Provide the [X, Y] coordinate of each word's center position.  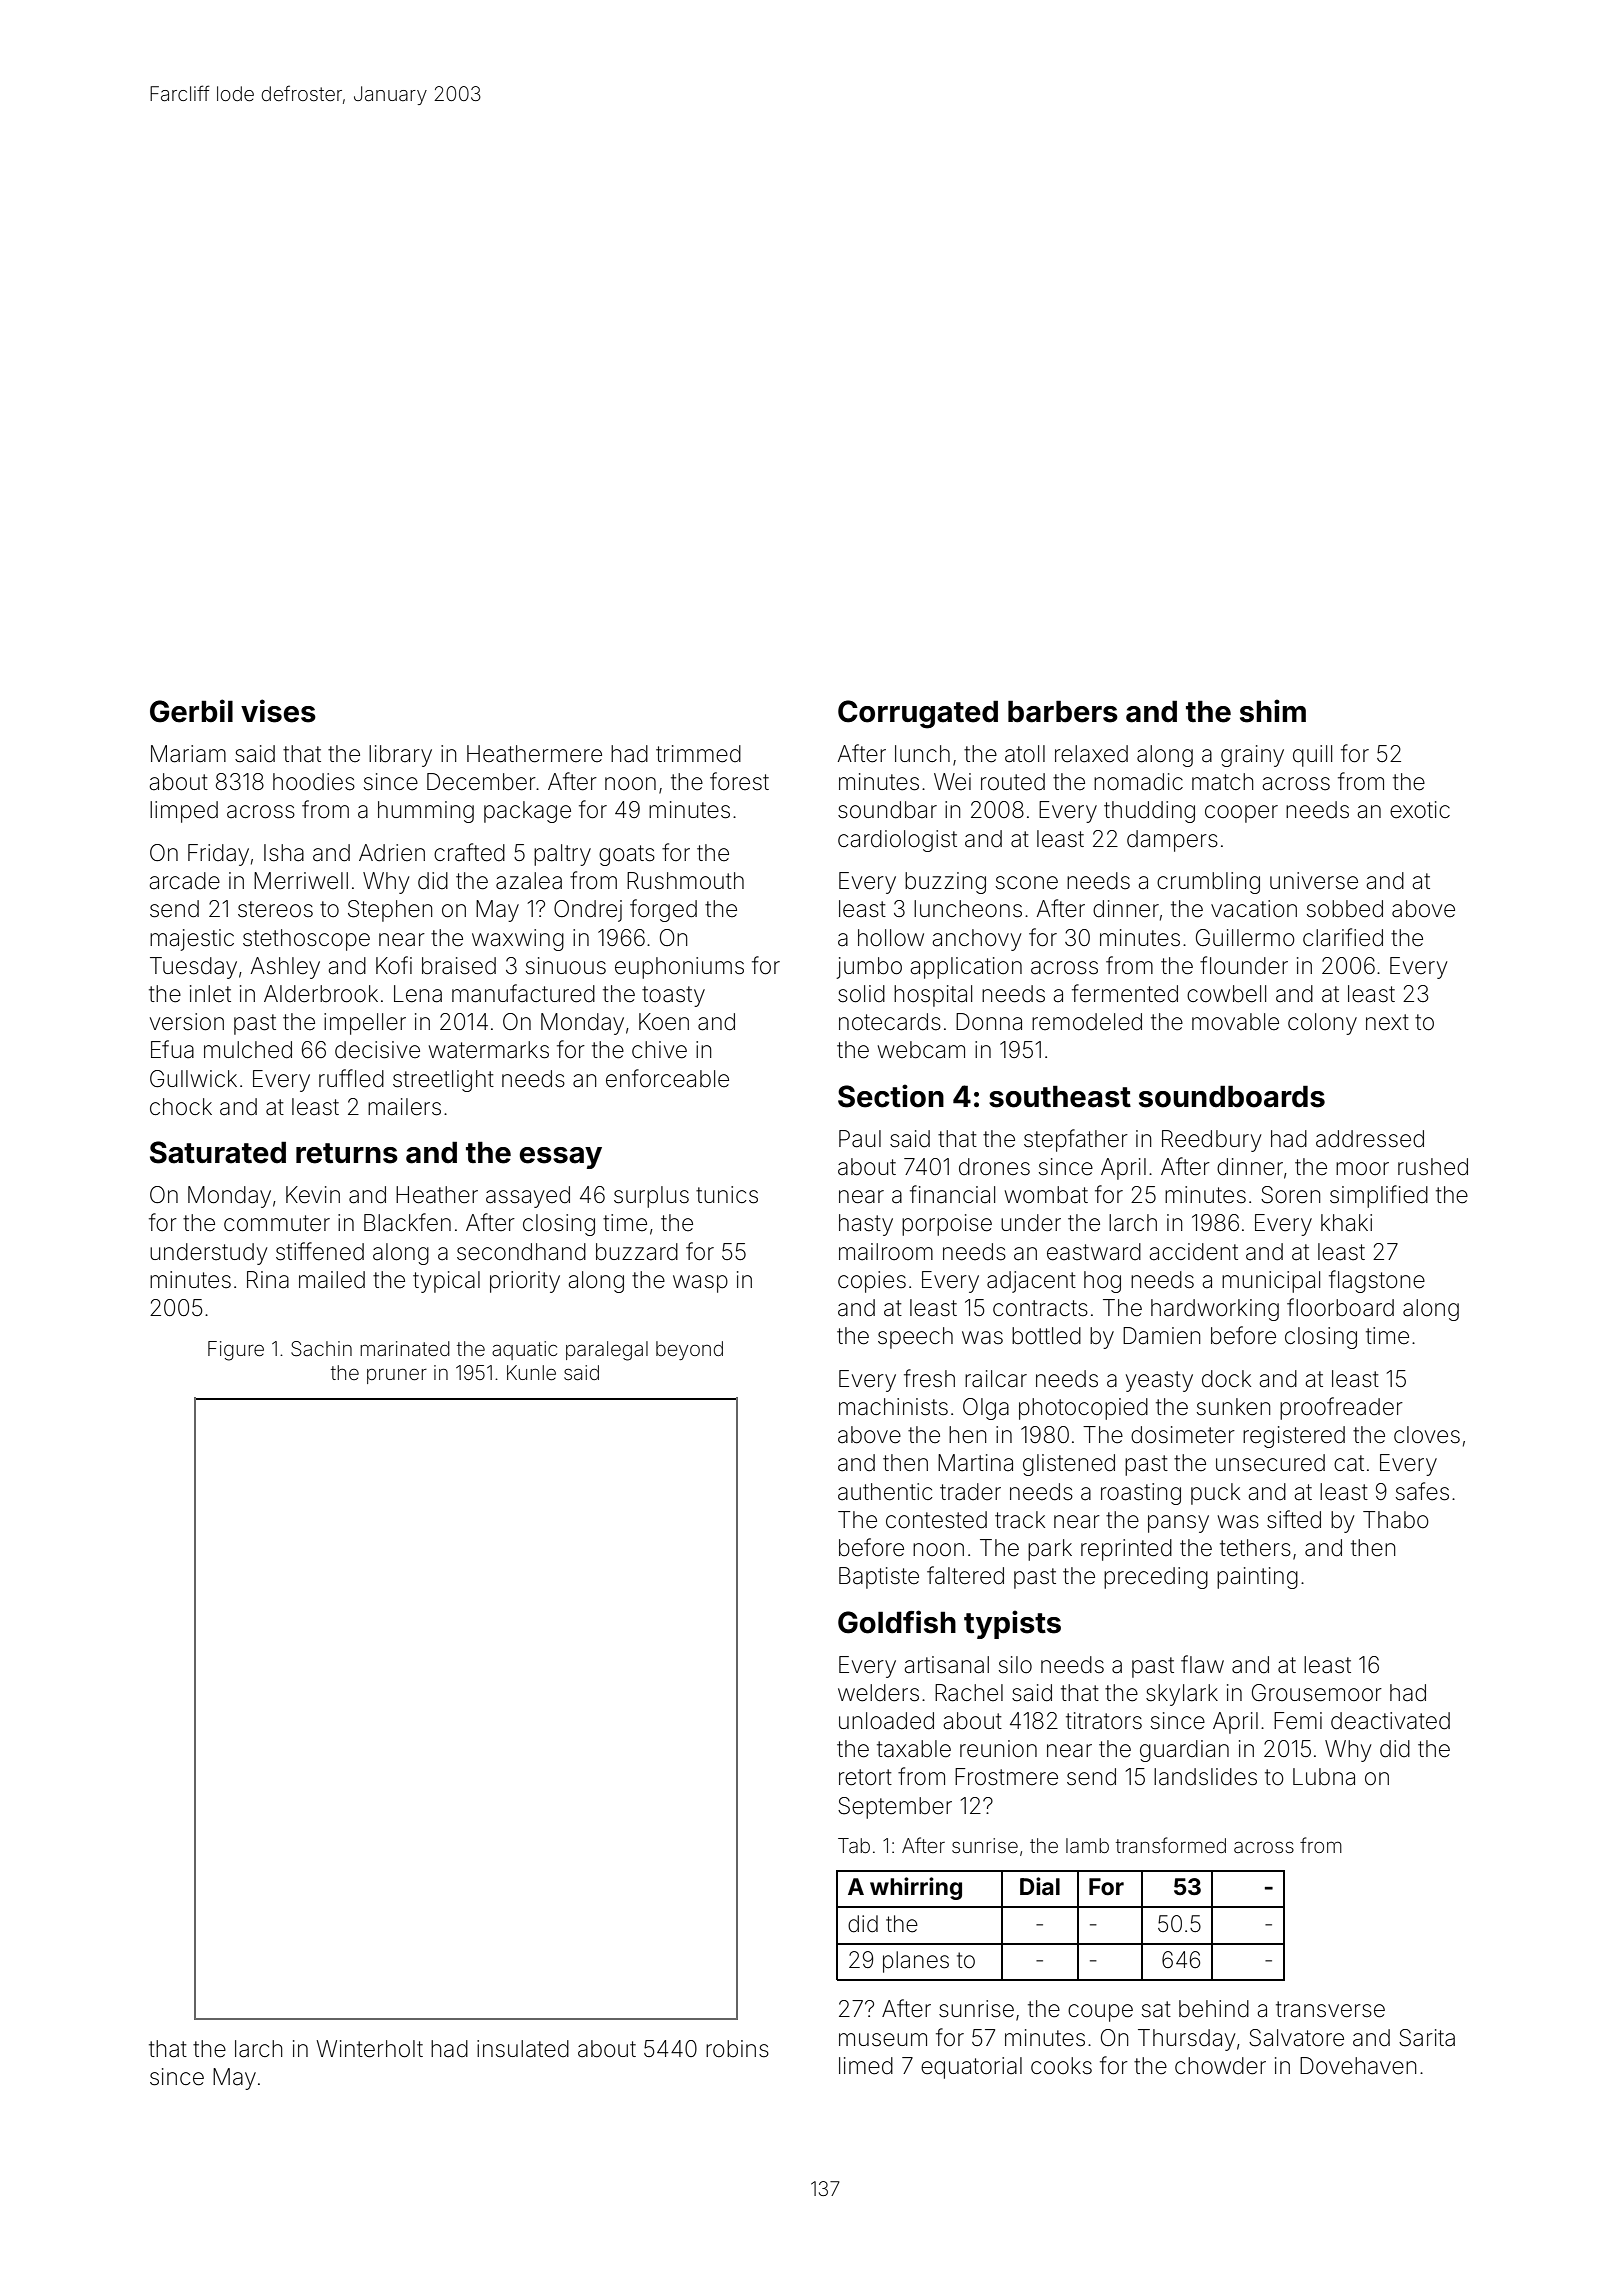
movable [1235, 1022]
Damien [1161, 1336]
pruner [397, 1376]
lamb [1087, 1845]
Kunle [531, 1372]
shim [1273, 711]
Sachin [321, 1349]
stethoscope [306, 940]
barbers [1063, 711]
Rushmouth [685, 881]
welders [878, 1693]
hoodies [314, 782]
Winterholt [370, 2049]
